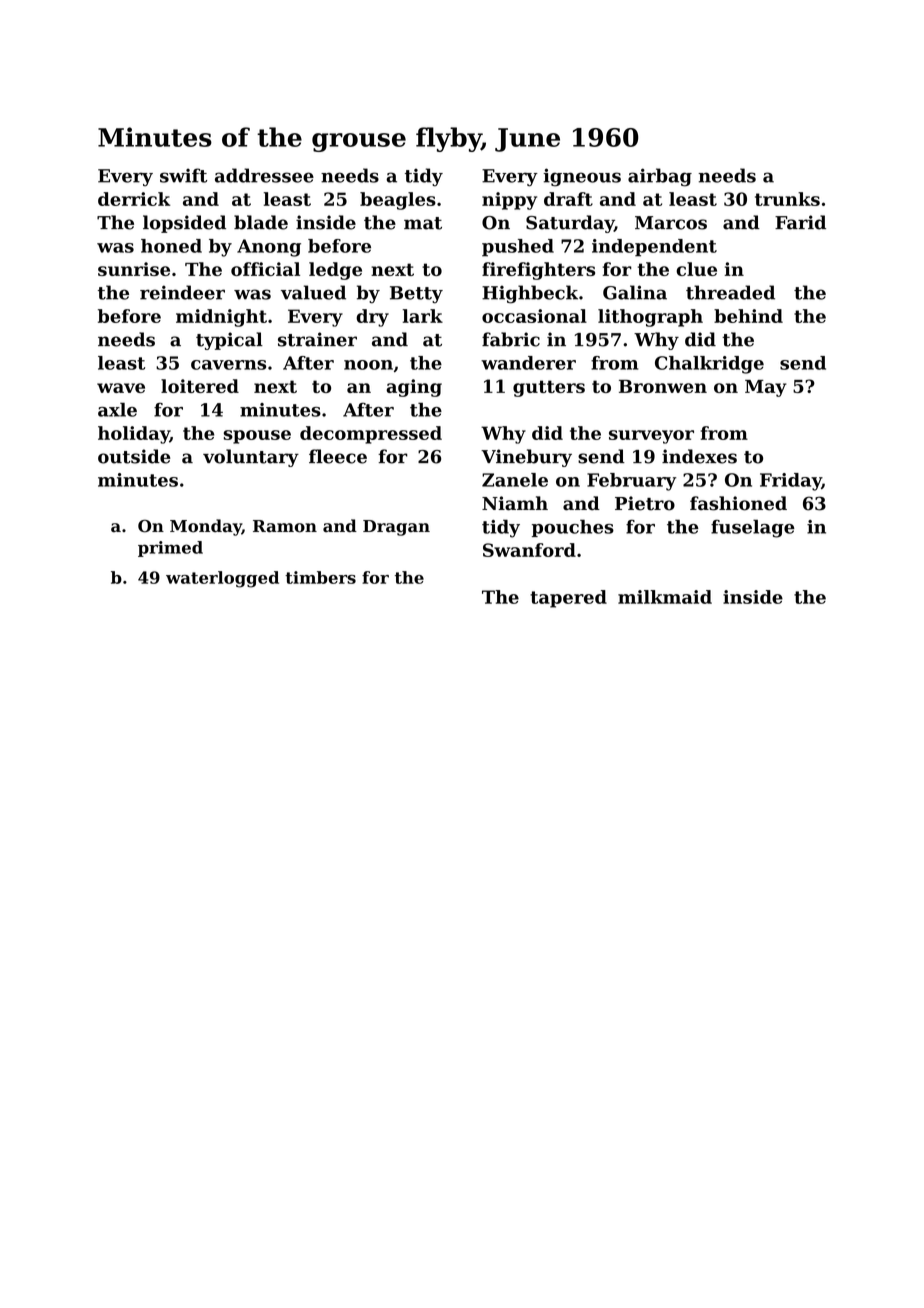 This screenshot has height=1308, width=924. I want to click on fuselage, so click(753, 528).
